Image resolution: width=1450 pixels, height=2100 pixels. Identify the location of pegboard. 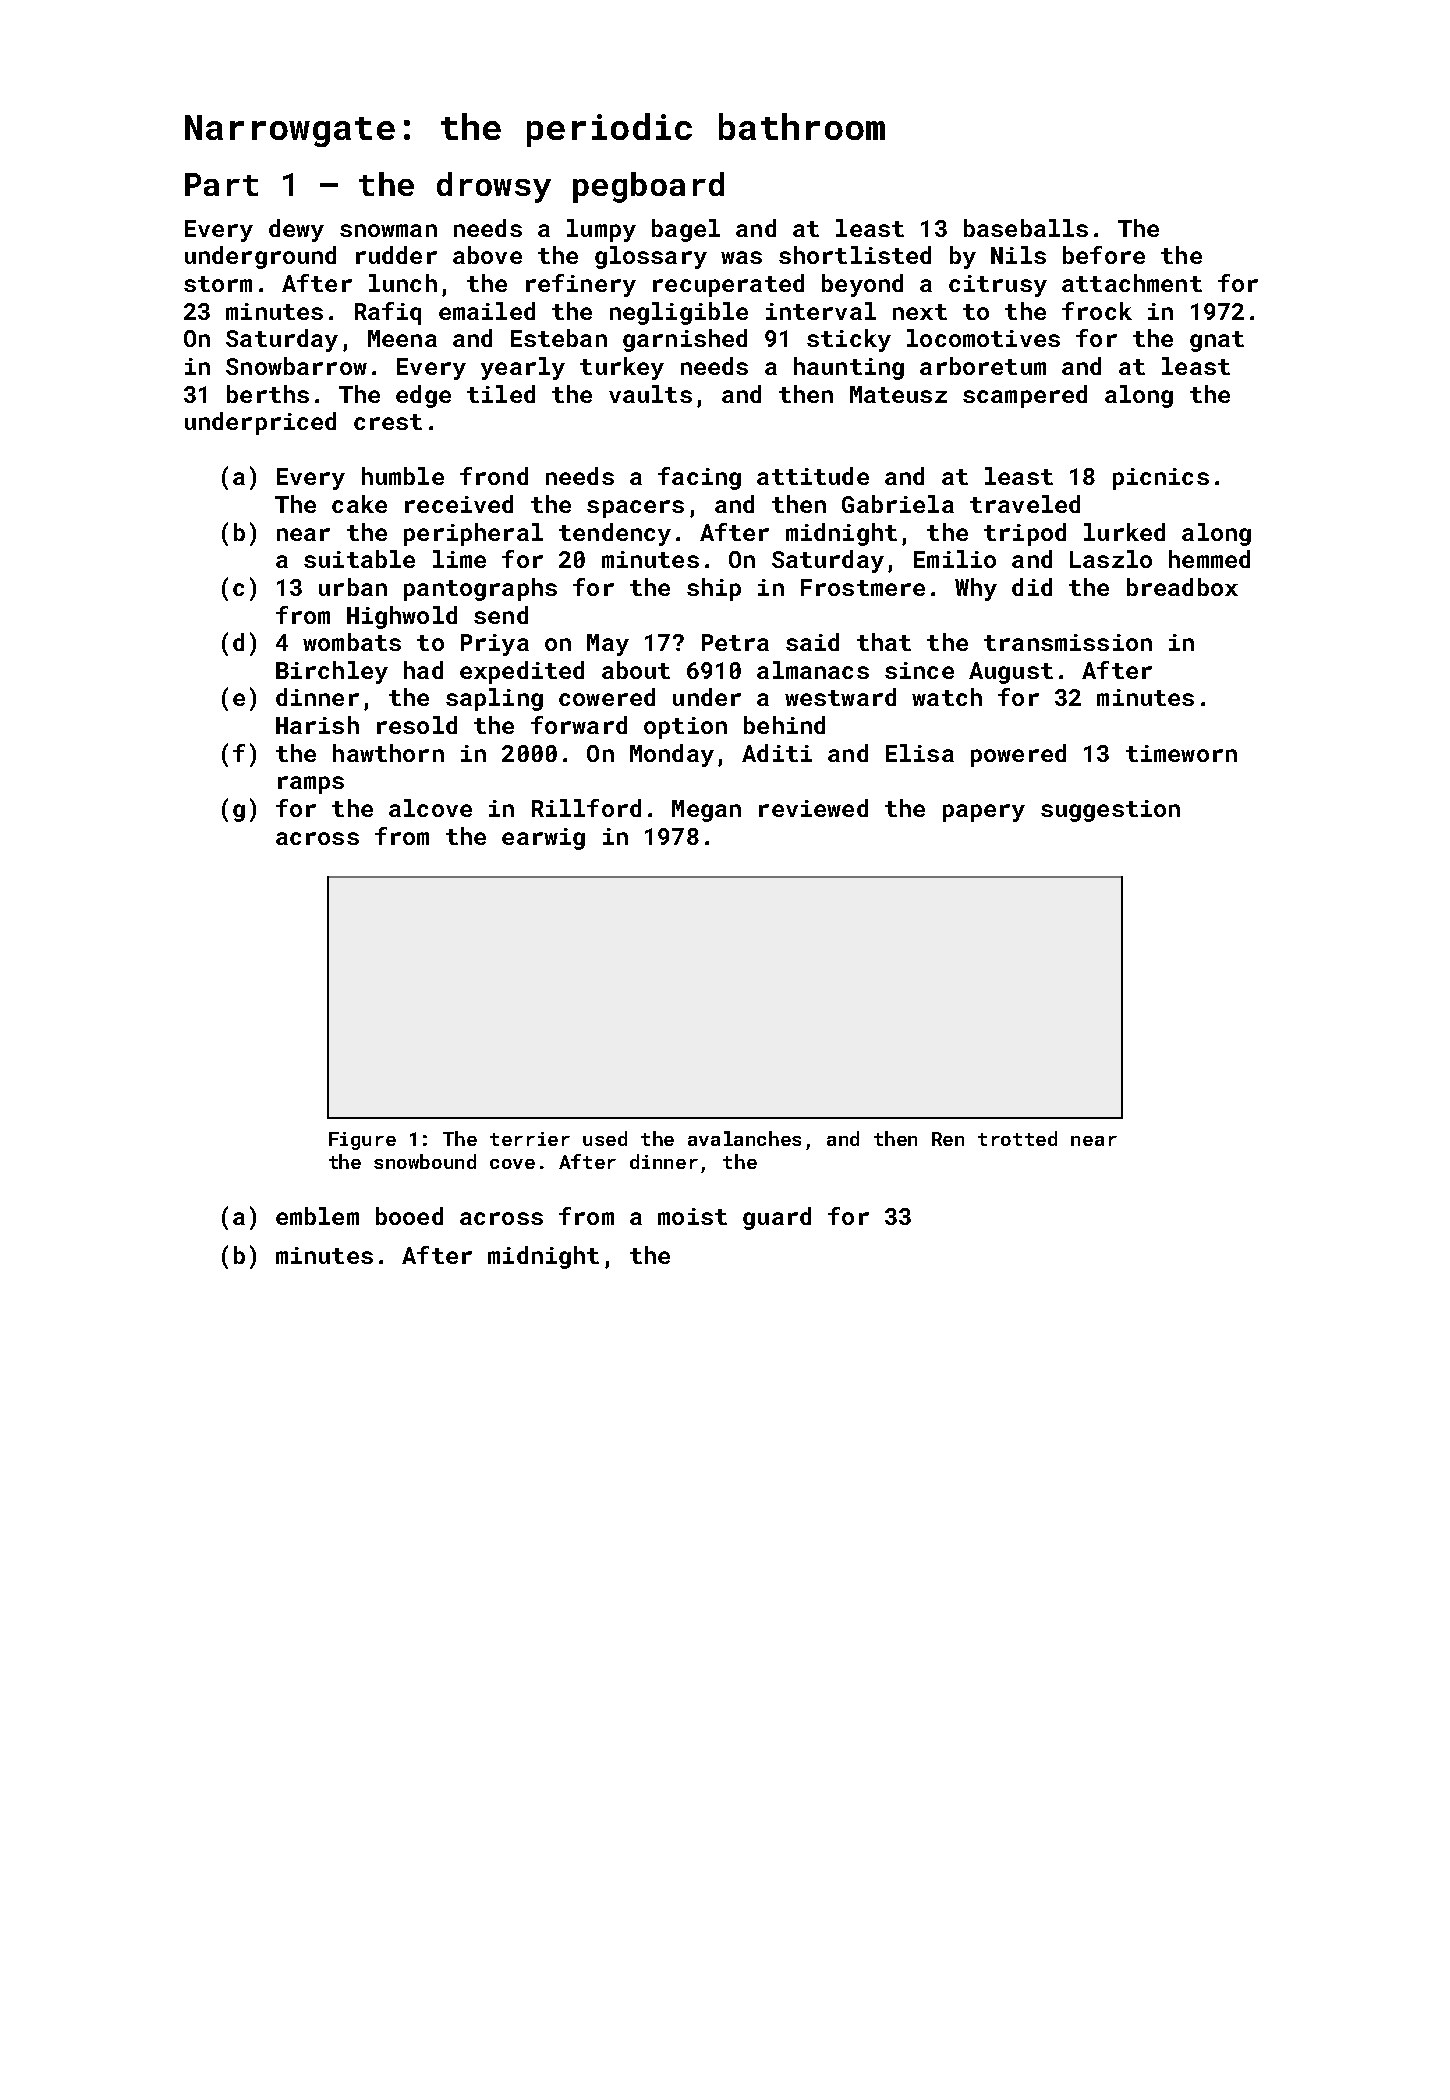
(648, 187).
